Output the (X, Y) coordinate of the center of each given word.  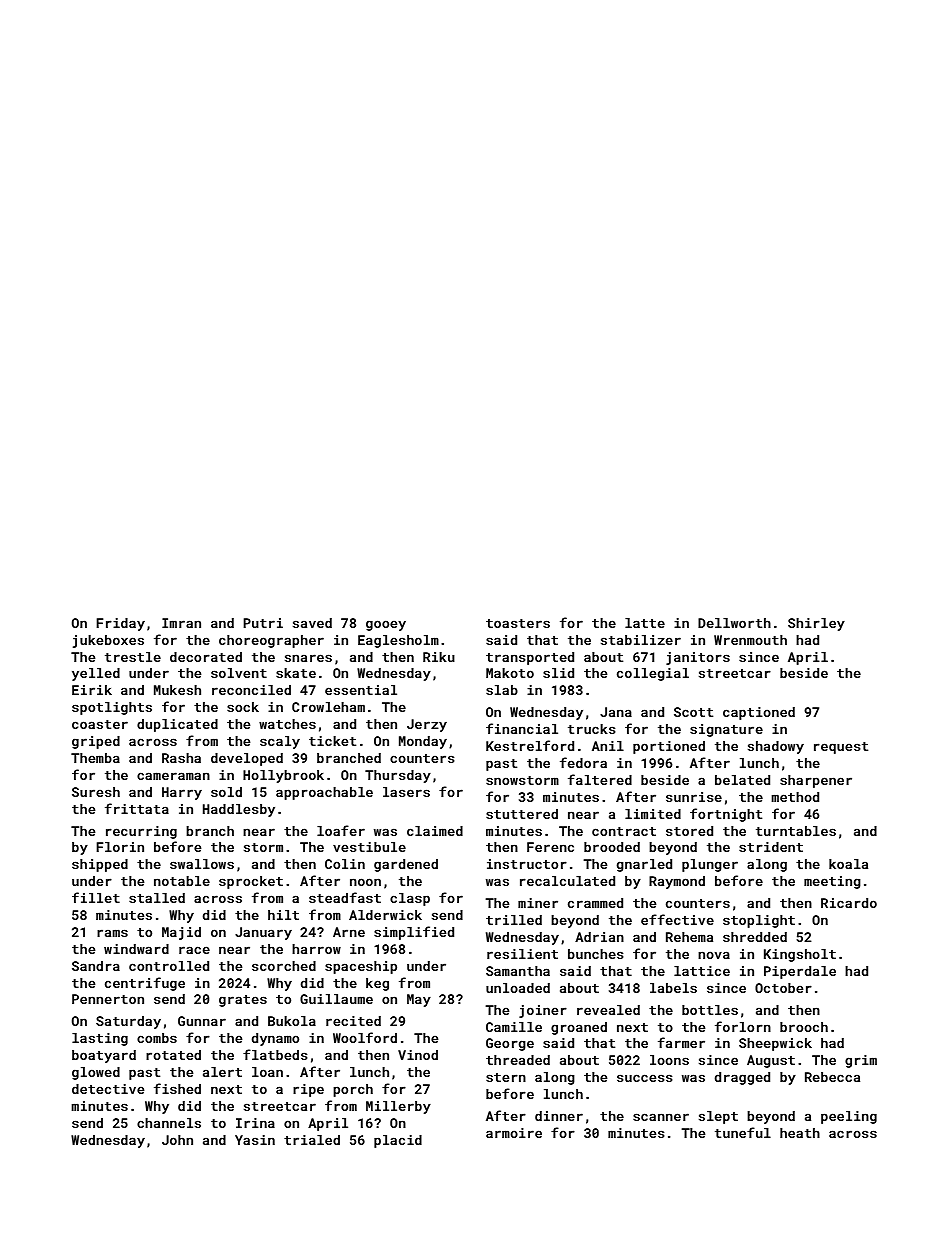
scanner (661, 1117)
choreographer (271, 641)
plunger (710, 865)
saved (312, 623)
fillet (96, 897)
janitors (698, 658)
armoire (514, 1133)
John (177, 1140)
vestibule (369, 847)
